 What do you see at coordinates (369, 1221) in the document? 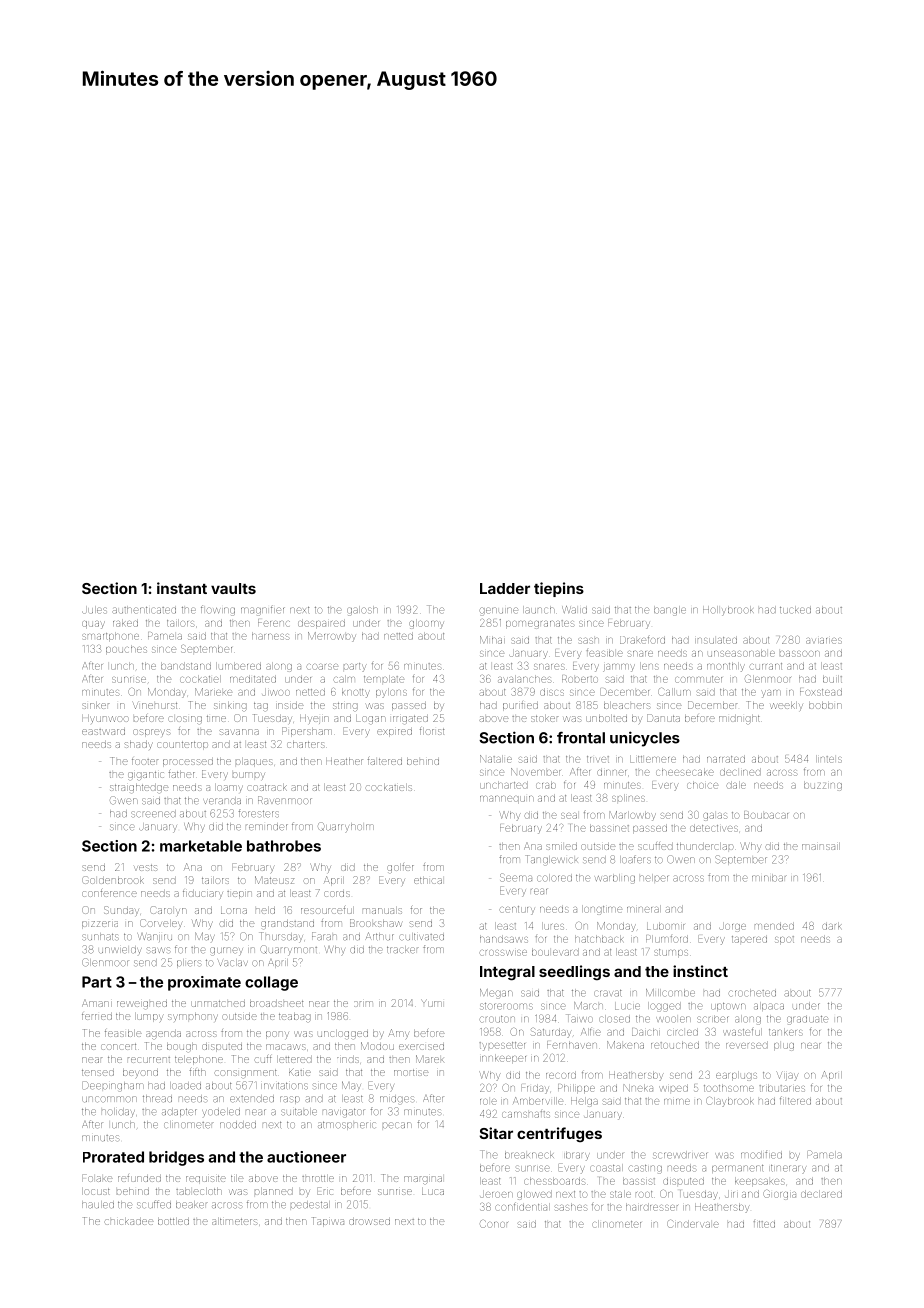
I see `drowsed` at bounding box center [369, 1221].
